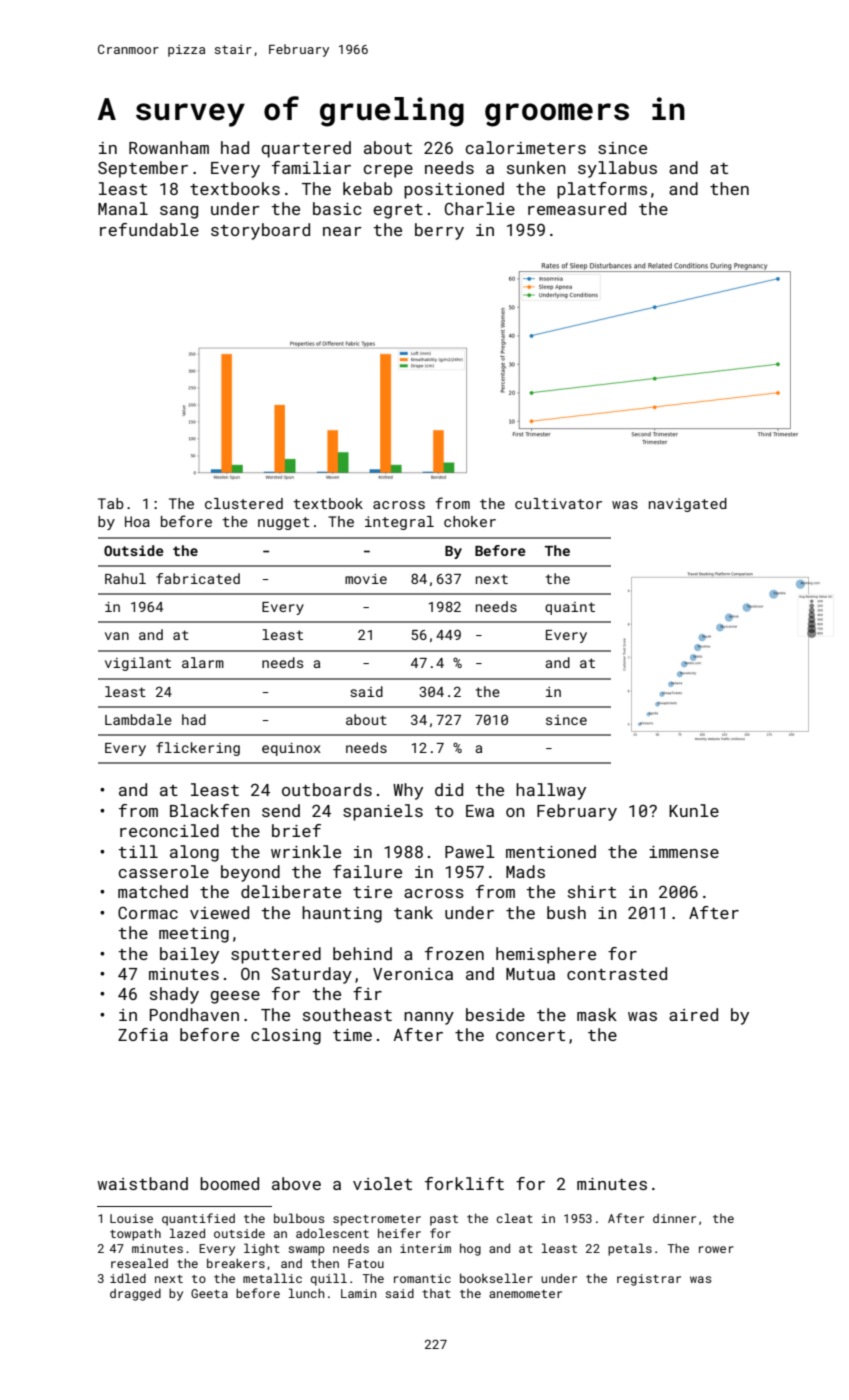  What do you see at coordinates (327, 789) in the screenshot?
I see `outboards` at bounding box center [327, 789].
